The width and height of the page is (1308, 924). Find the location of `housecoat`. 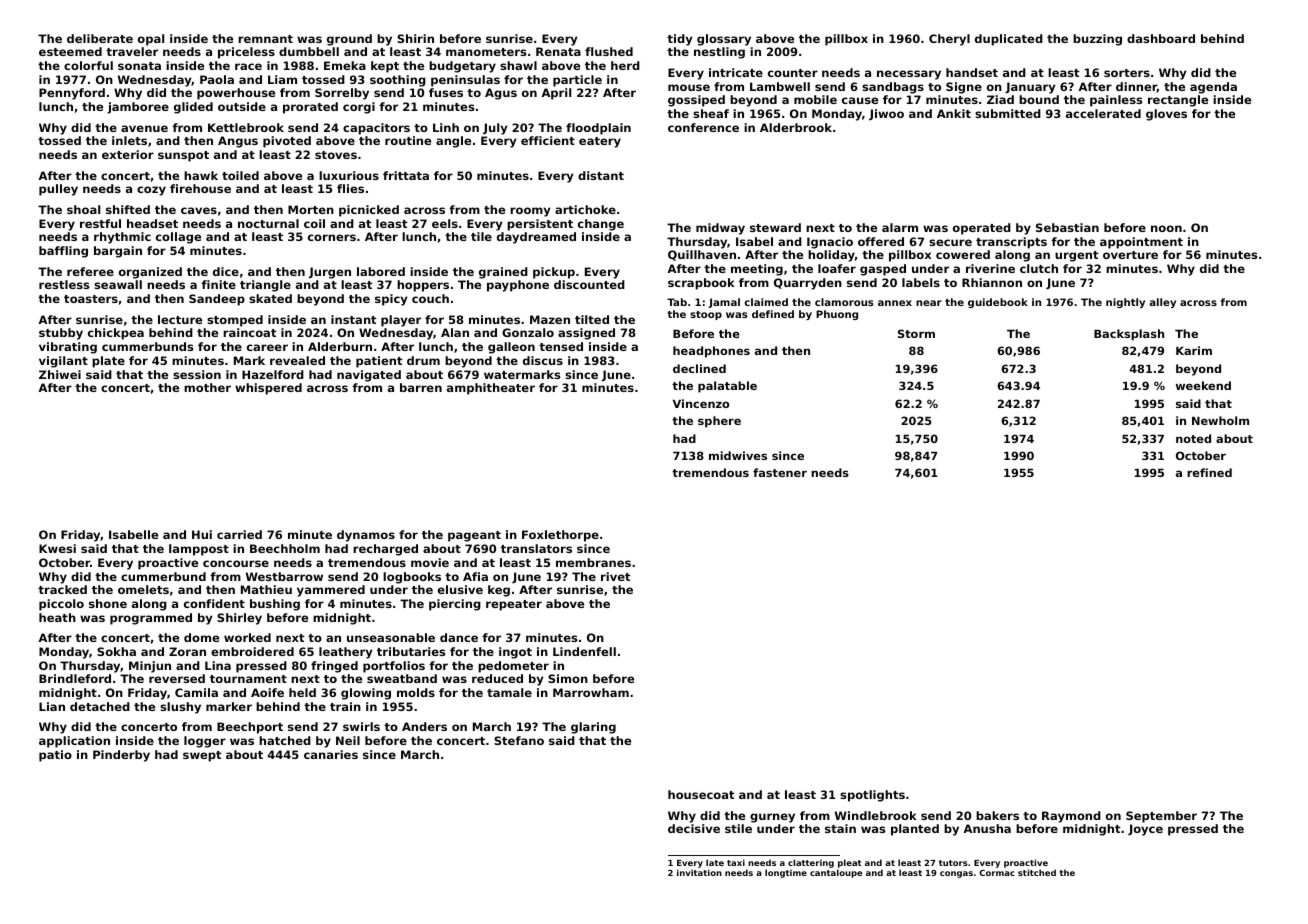

housecoat is located at coordinates (701, 794).
